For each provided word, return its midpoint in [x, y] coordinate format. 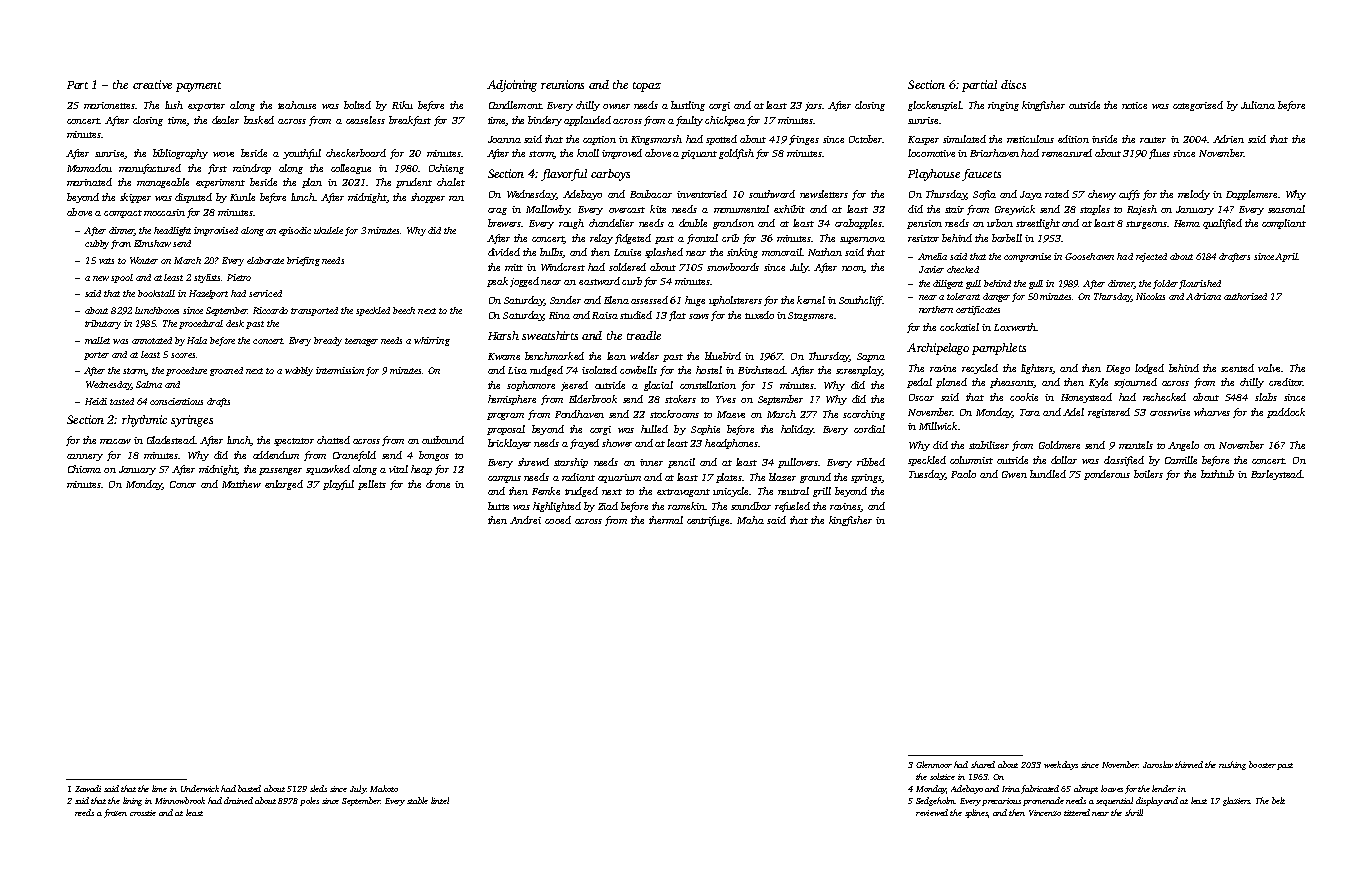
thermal [666, 520]
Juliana [1258, 105]
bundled [1048, 474]
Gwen [1014, 474]
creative [152, 84]
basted [249, 788]
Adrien [1228, 139]
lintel [440, 800]
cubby [97, 244]
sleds [318, 788]
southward [772, 194]
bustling [688, 106]
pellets [372, 485]
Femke [546, 491]
